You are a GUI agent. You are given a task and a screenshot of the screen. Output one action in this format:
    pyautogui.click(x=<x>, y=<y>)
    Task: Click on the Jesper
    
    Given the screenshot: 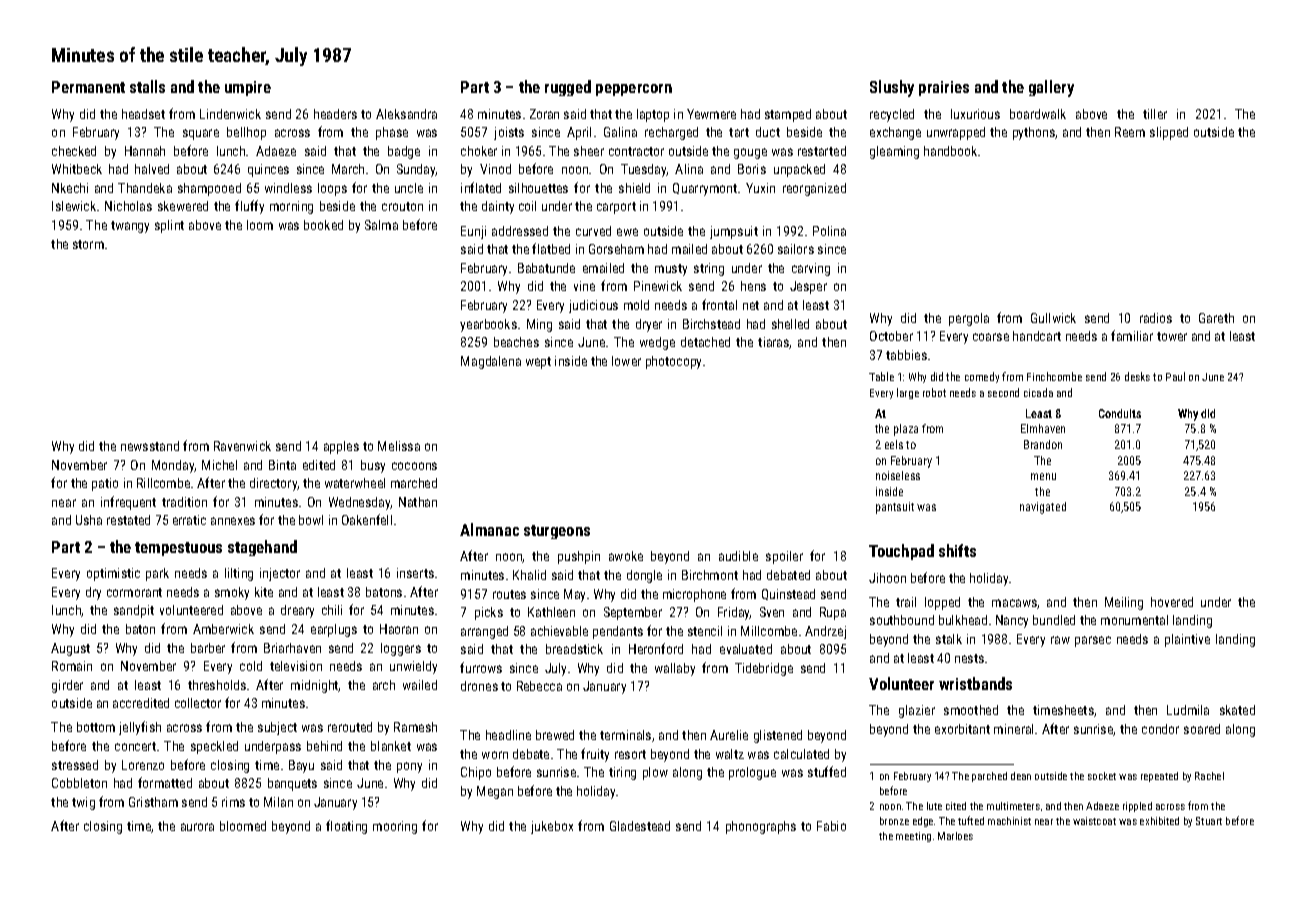 What is the action you would take?
    pyautogui.click(x=808, y=287)
